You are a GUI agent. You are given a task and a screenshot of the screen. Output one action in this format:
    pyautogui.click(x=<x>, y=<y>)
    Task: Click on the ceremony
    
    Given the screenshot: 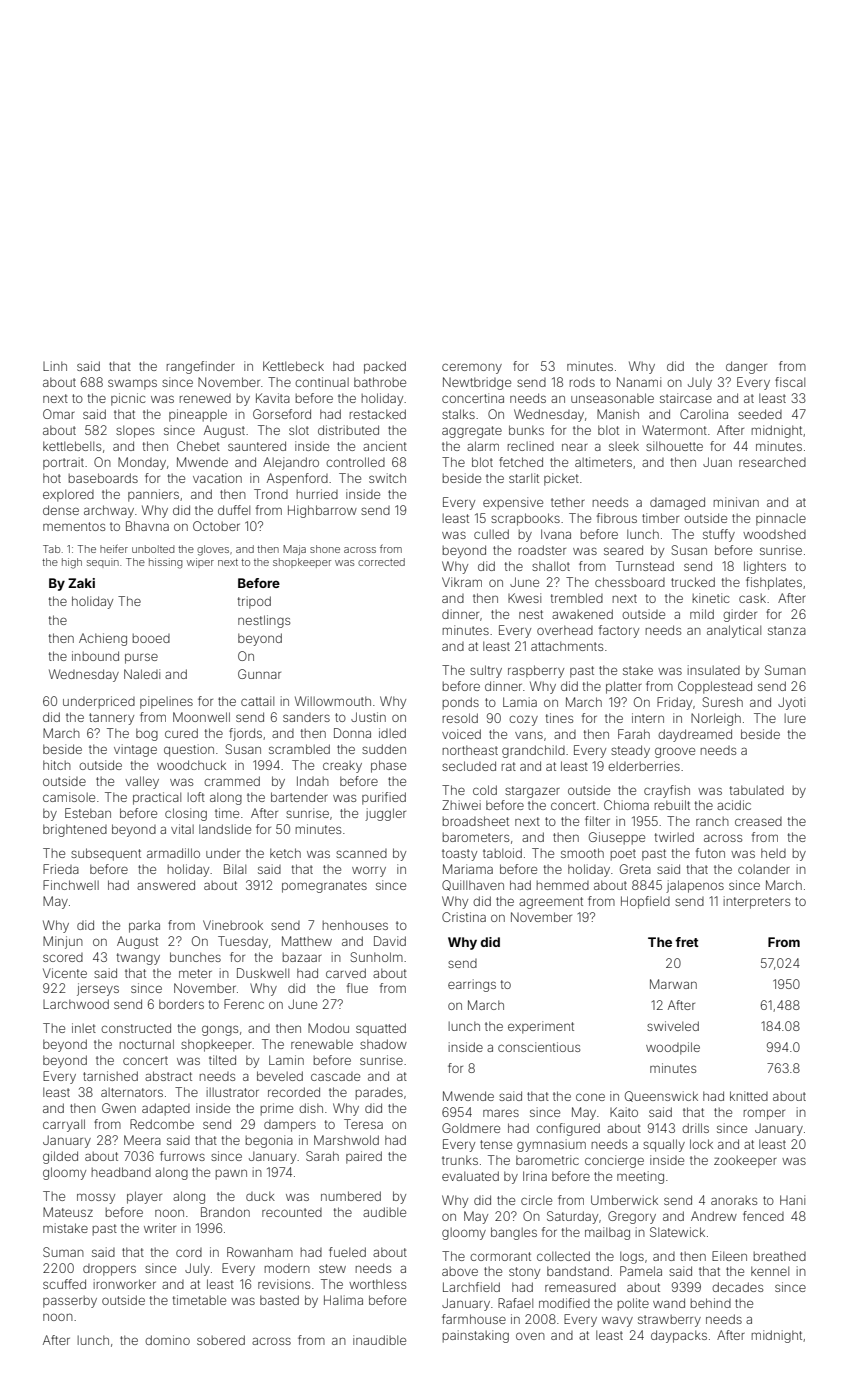 What is the action you would take?
    pyautogui.click(x=472, y=368)
